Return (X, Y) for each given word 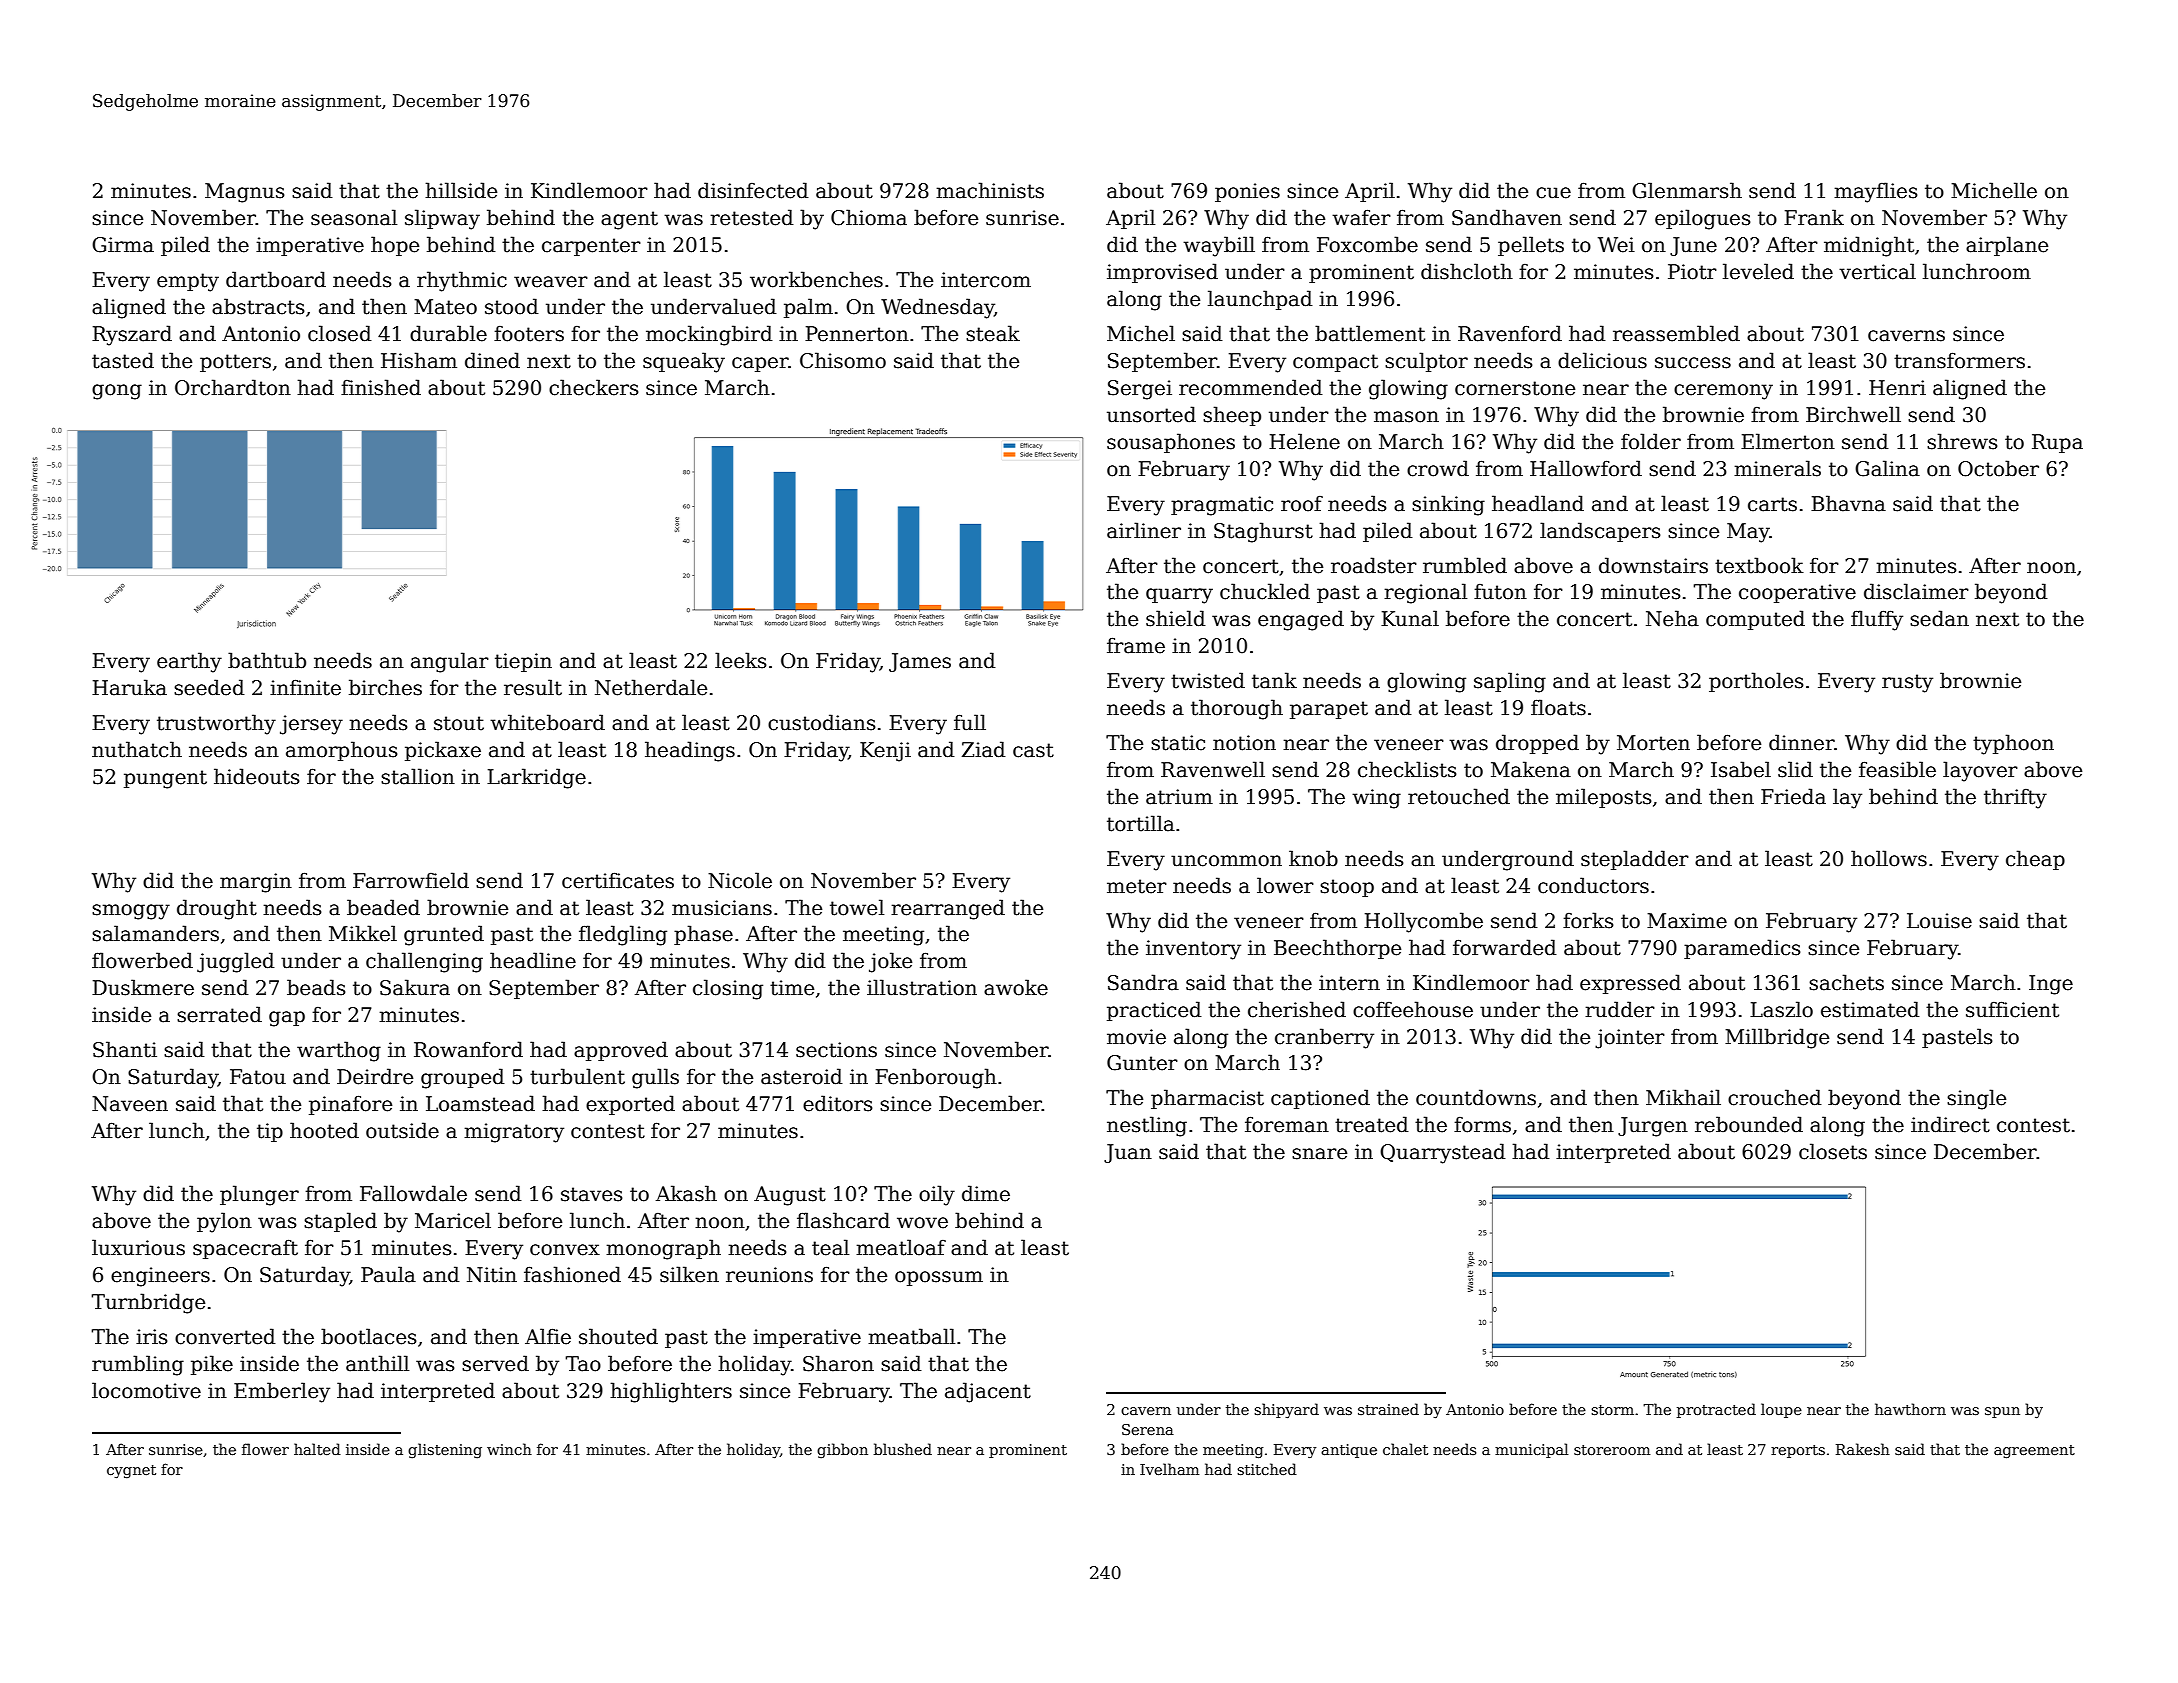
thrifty (2015, 798)
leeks (741, 660)
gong (117, 392)
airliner (1144, 530)
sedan (1939, 618)
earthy (189, 662)
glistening (445, 1450)
